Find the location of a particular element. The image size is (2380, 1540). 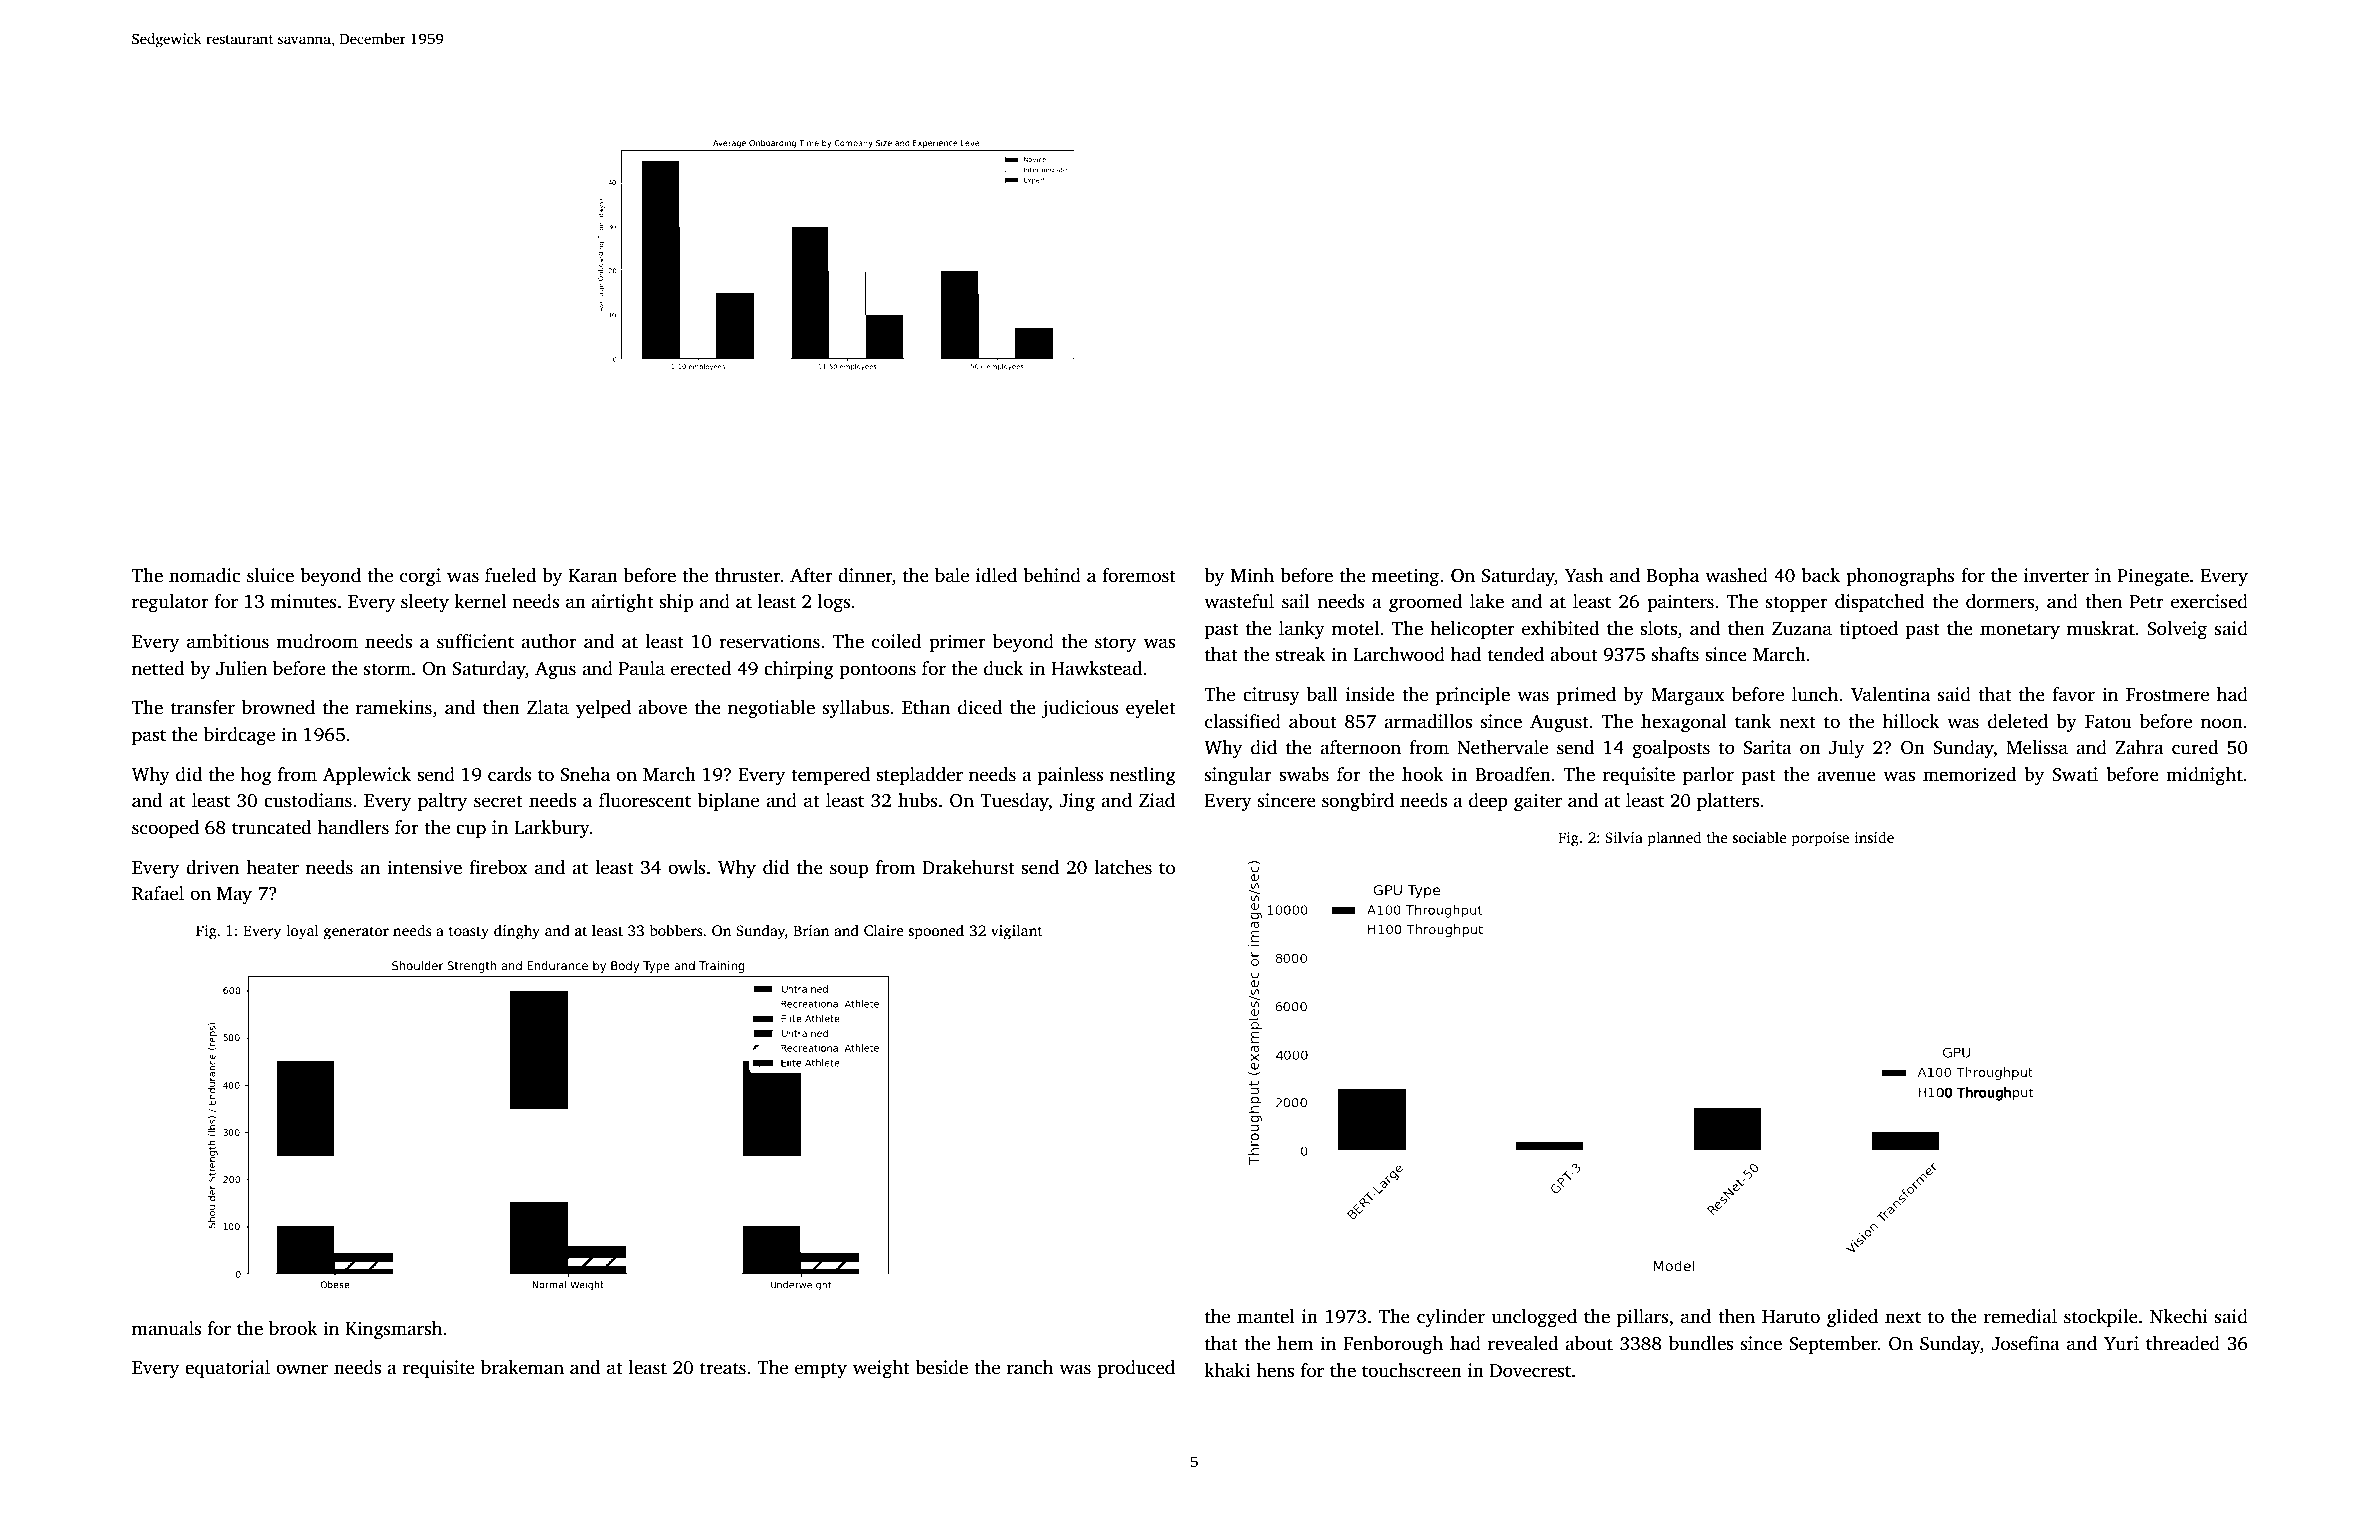

vigilant is located at coordinates (1017, 932).
